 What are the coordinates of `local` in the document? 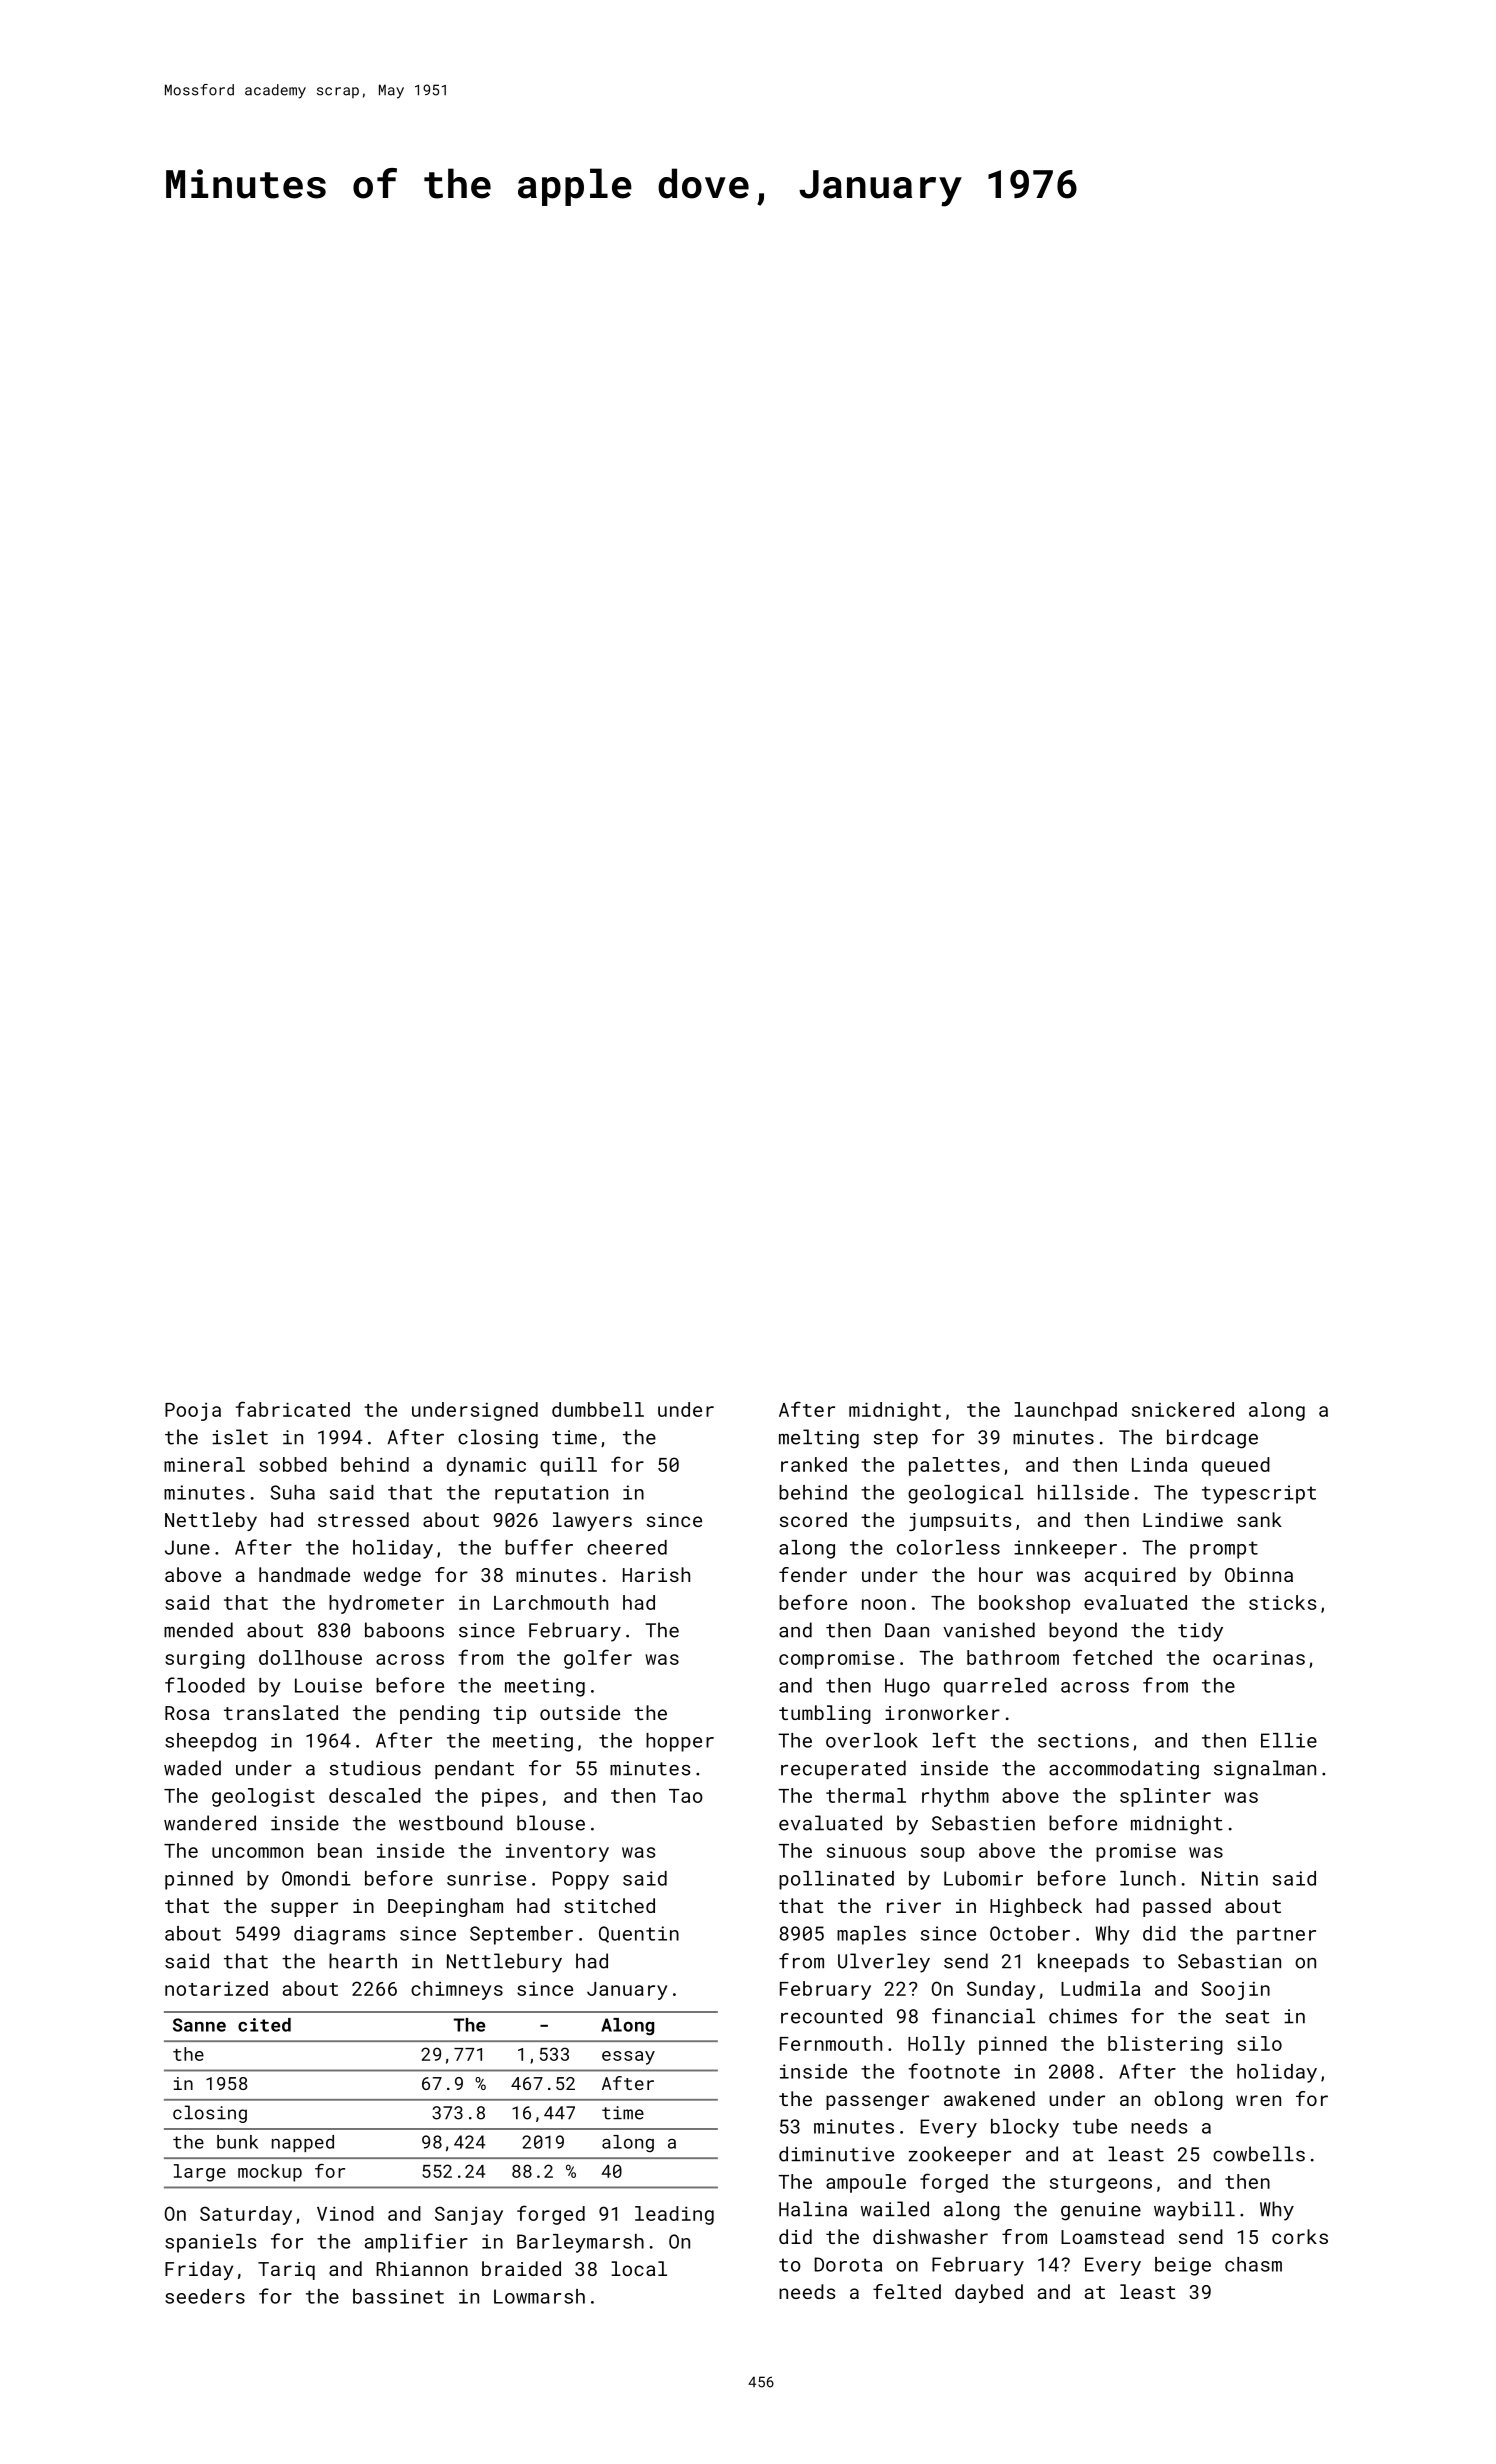 It's located at (639, 2268).
